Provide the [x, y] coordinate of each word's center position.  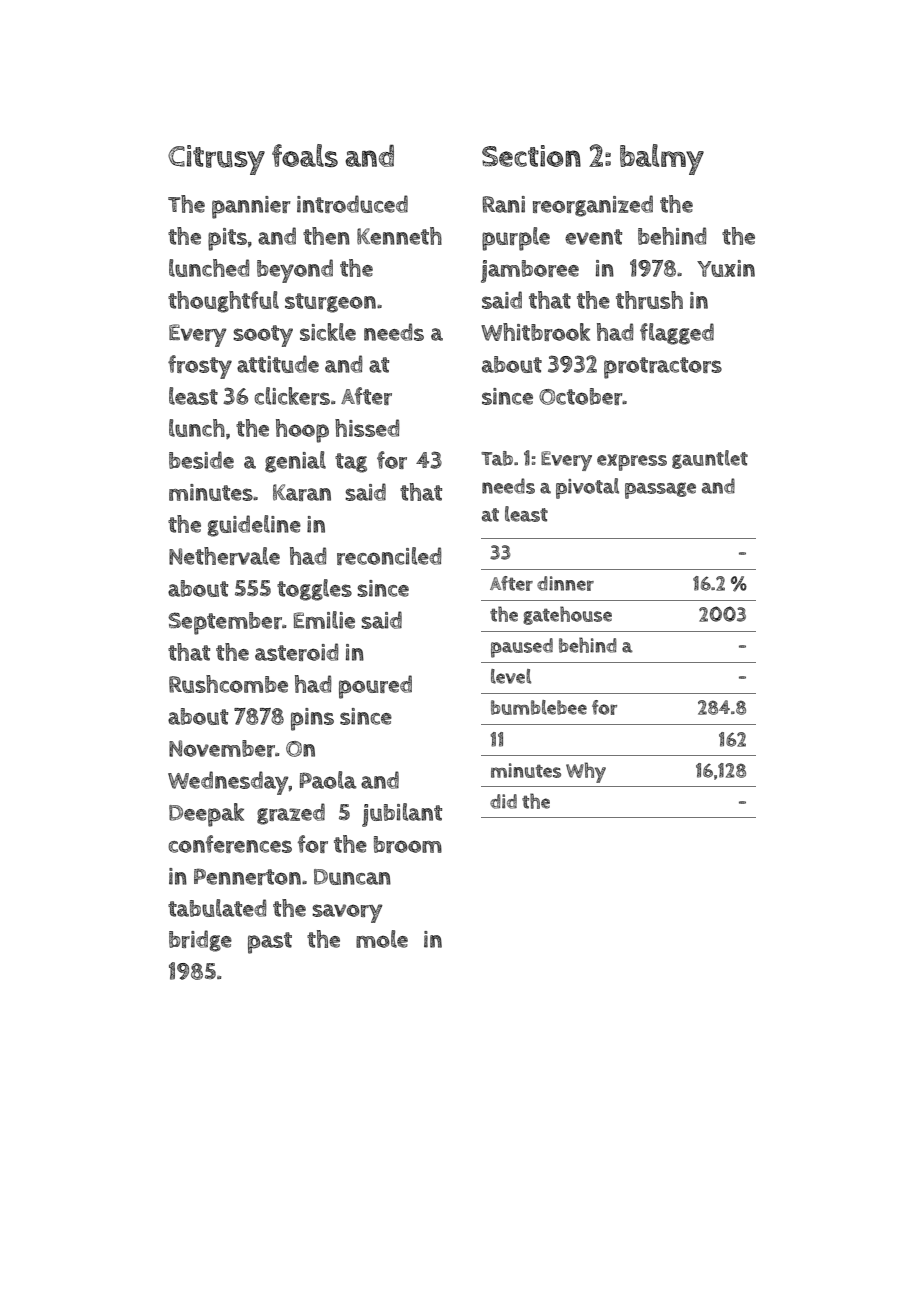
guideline [254, 526]
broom [408, 844]
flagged [677, 334]
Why [586, 772]
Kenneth [399, 236]
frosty [200, 367]
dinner [565, 583]
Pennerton [247, 876]
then [326, 236]
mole [382, 939]
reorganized [593, 206]
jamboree [530, 271]
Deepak [206, 815]
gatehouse [567, 615]
